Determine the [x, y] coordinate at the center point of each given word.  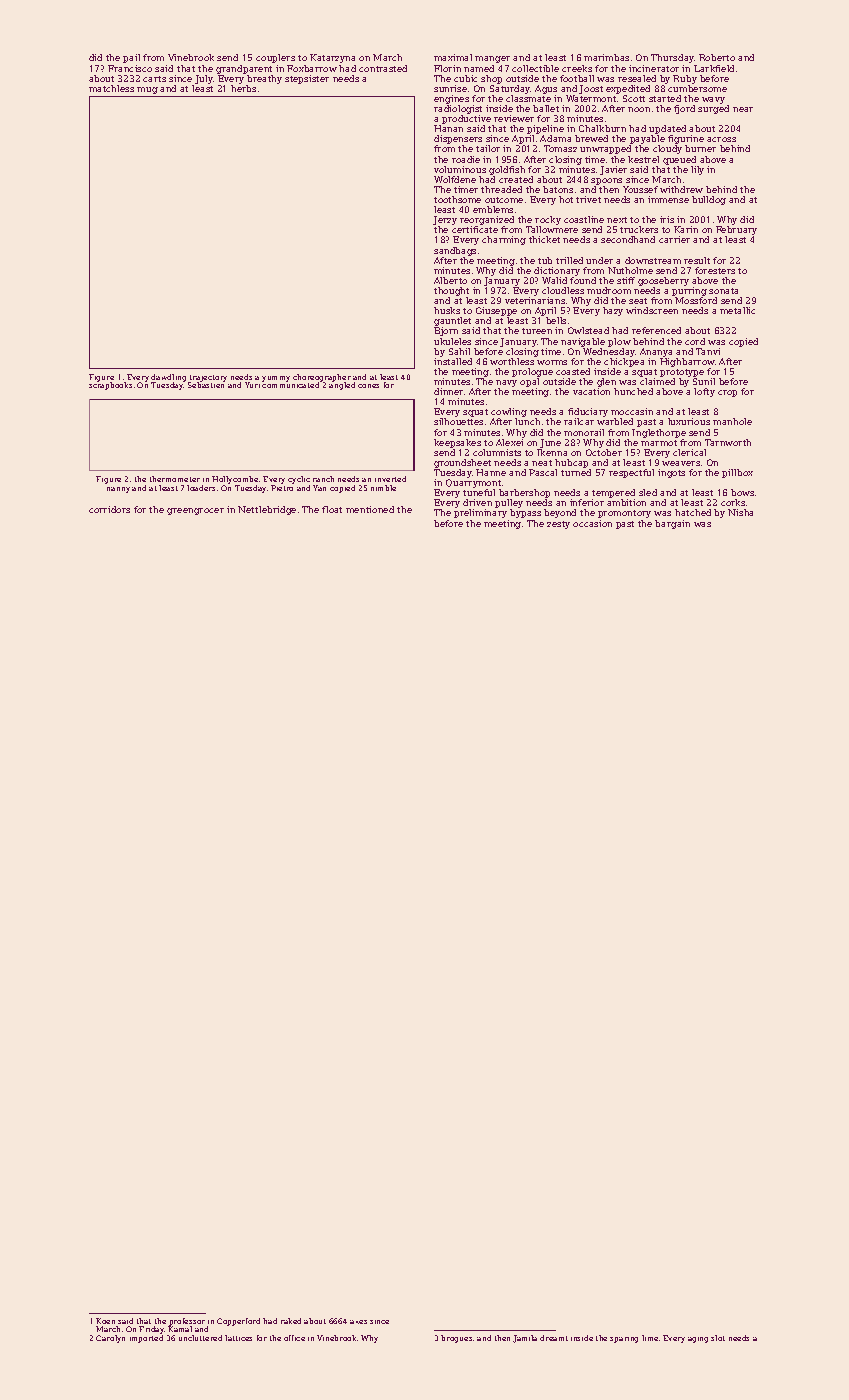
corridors [109, 509]
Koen [105, 1321]
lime [650, 1338]
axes [358, 1322]
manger [492, 59]
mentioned [370, 509]
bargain [672, 524]
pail [131, 58]
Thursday [672, 58]
